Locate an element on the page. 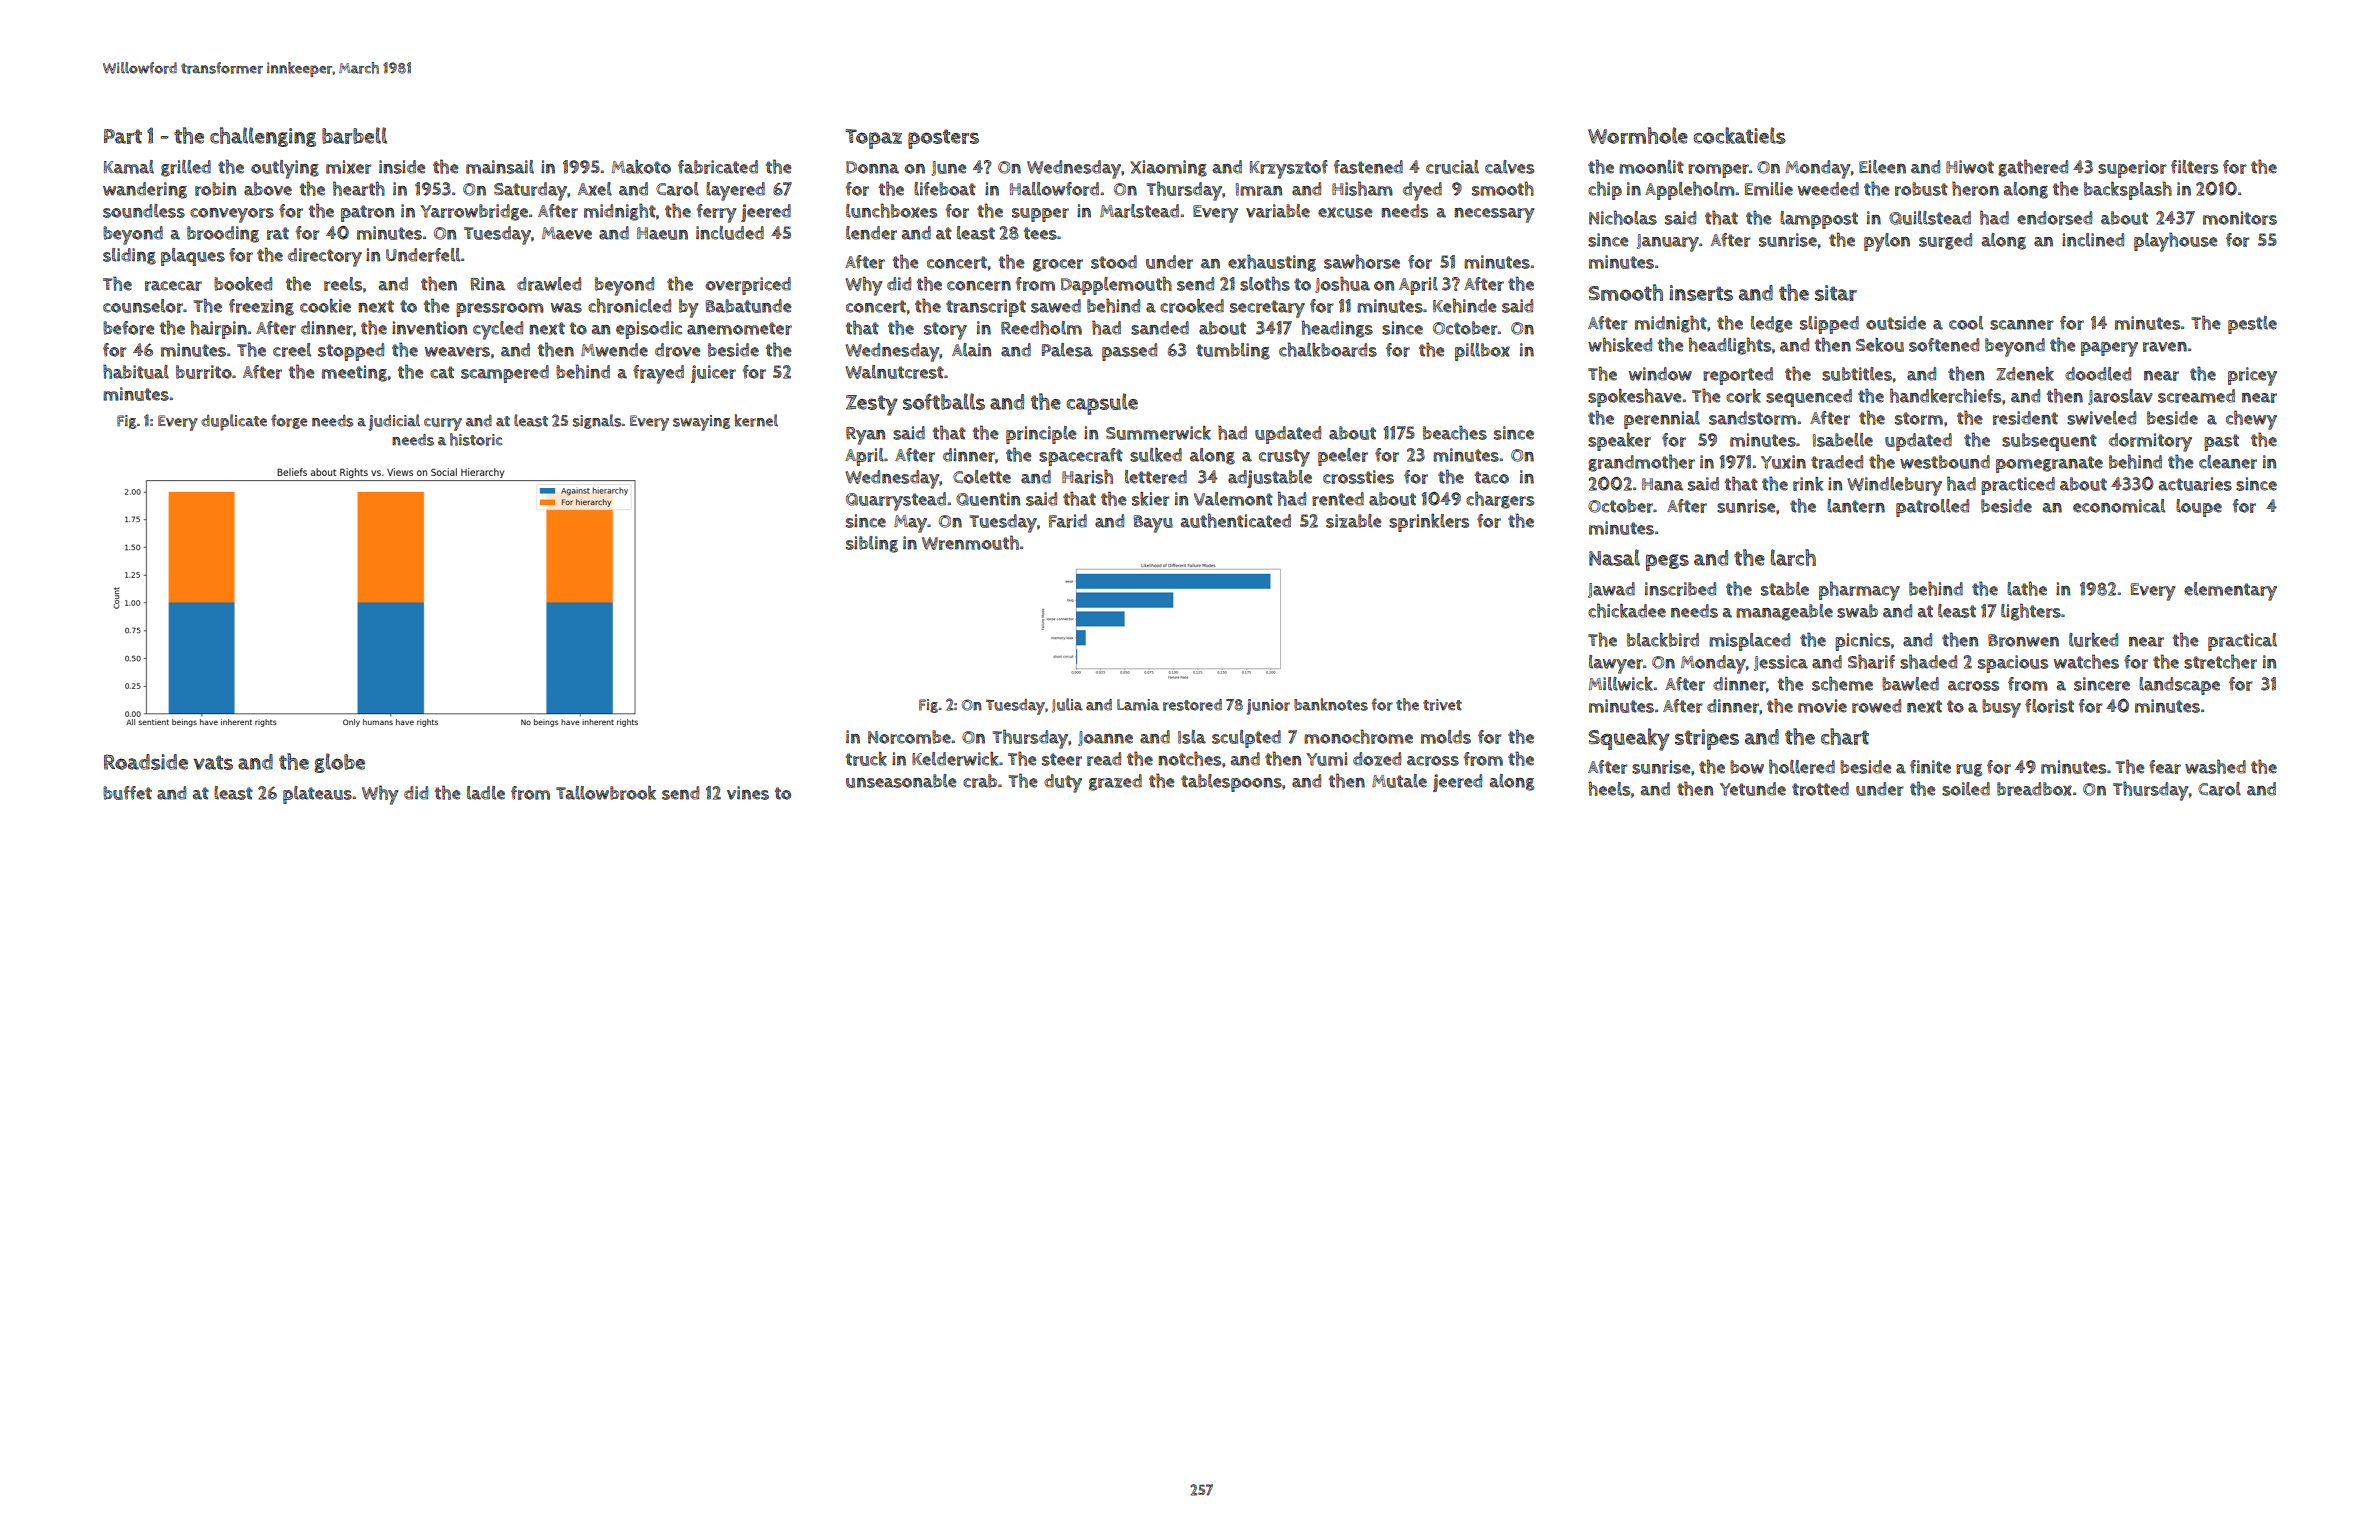  tablespoons is located at coordinates (1231, 783).
